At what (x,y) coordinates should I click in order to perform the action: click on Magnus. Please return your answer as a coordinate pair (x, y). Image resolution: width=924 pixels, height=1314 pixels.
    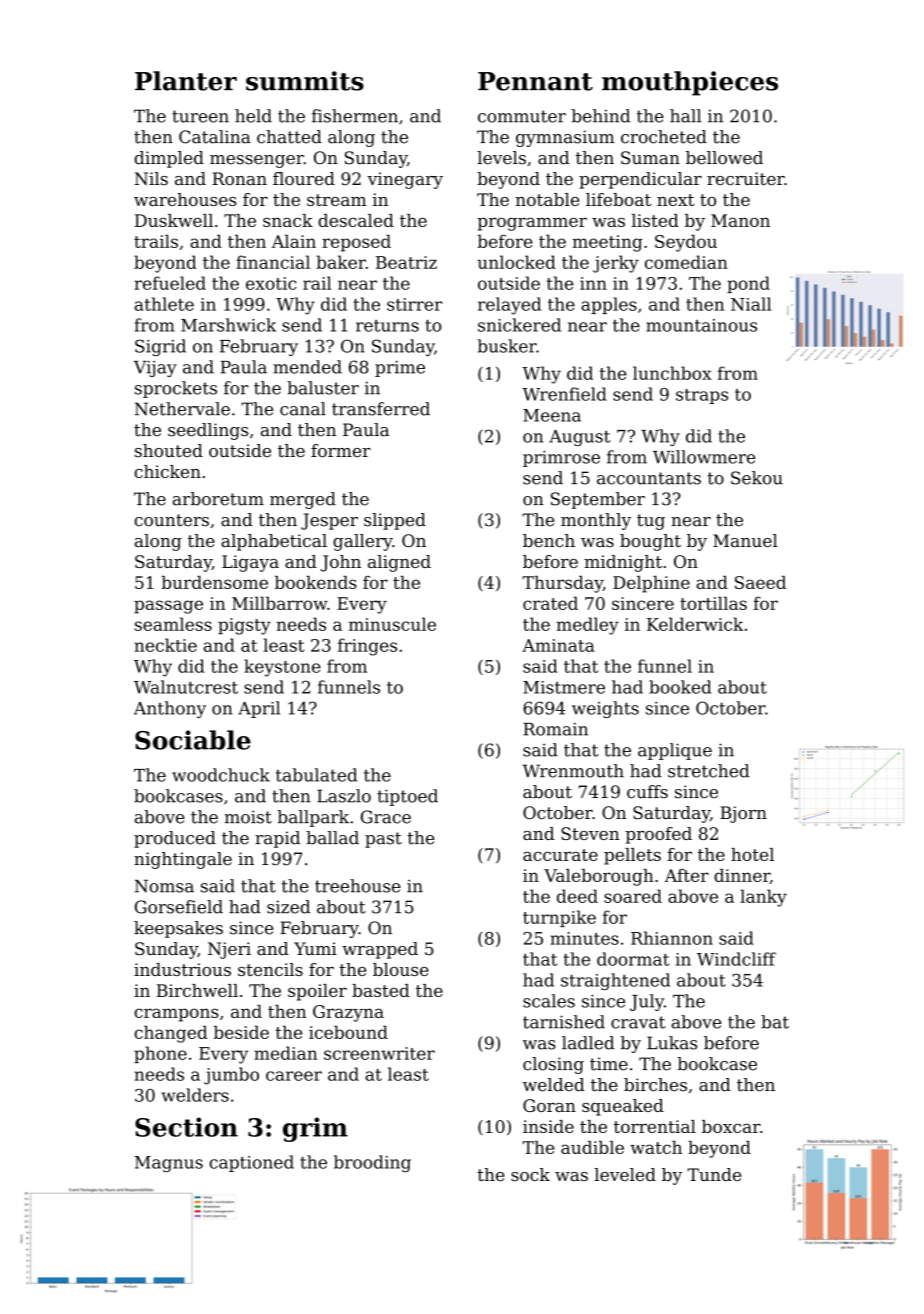
    Looking at the image, I should click on (169, 1164).
